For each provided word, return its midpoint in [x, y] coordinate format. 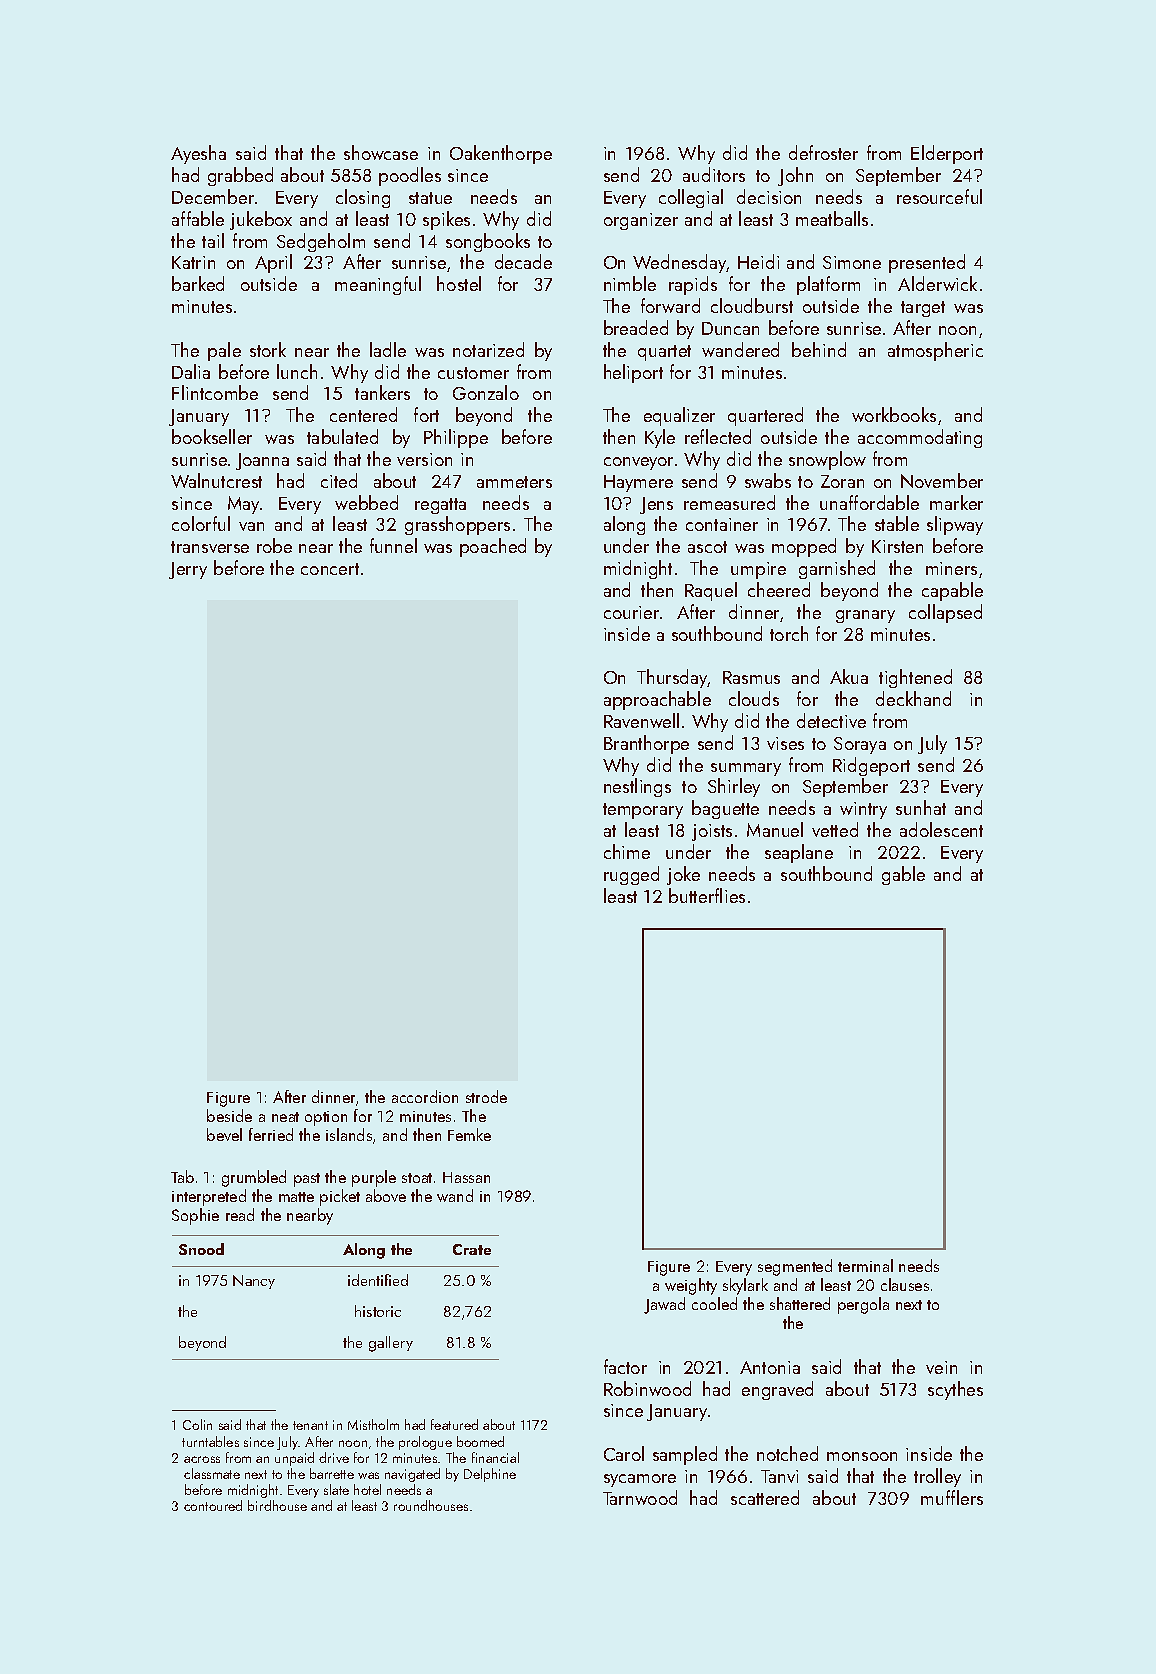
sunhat [921, 807]
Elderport [947, 154]
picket [340, 1197]
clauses [905, 1284]
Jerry [188, 570]
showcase [381, 152]
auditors [714, 174]
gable [903, 875]
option [326, 1118]
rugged [631, 875]
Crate [472, 1249]
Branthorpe [646, 744]
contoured [213, 1505]
